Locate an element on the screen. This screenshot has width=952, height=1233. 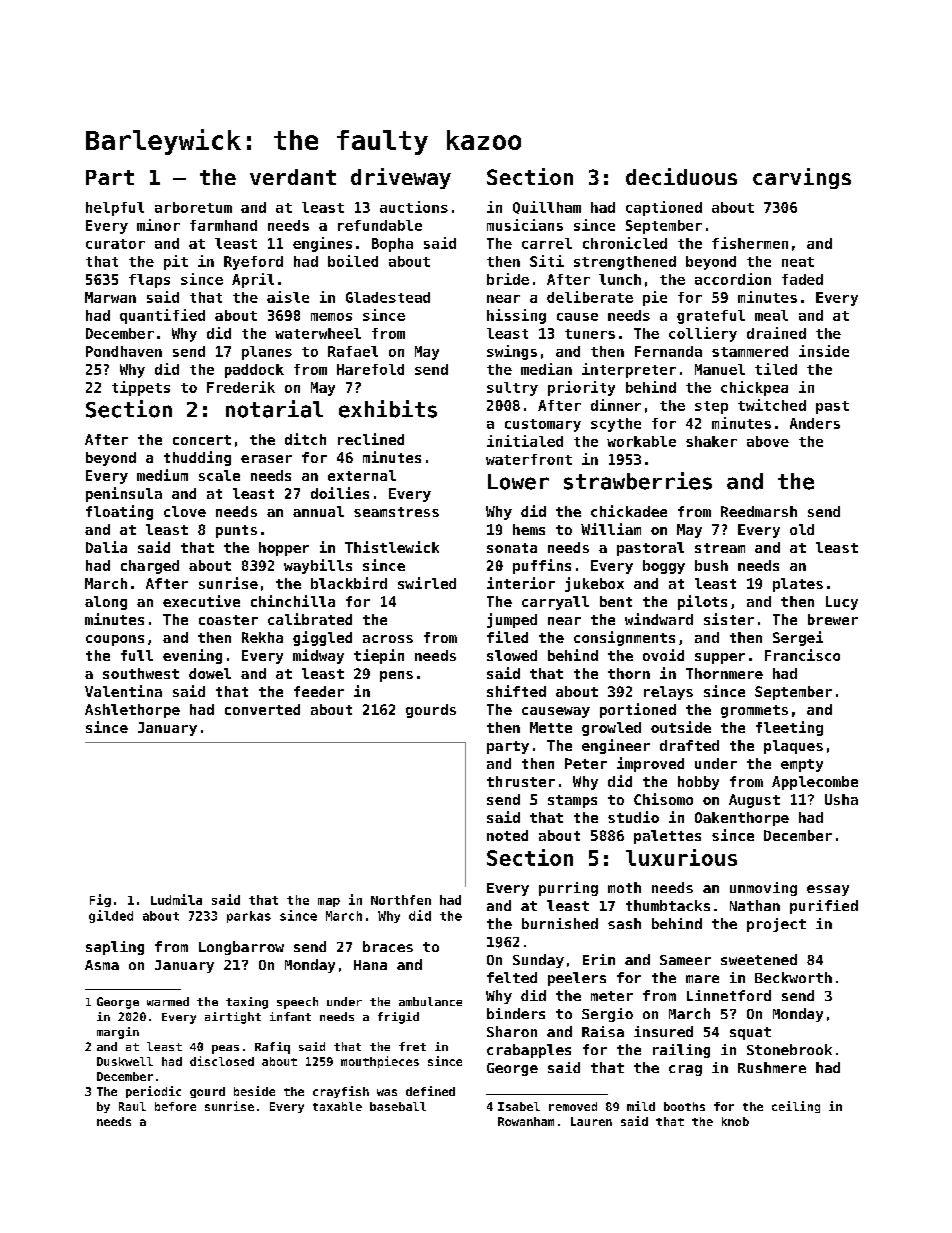
swings is located at coordinates (512, 352).
